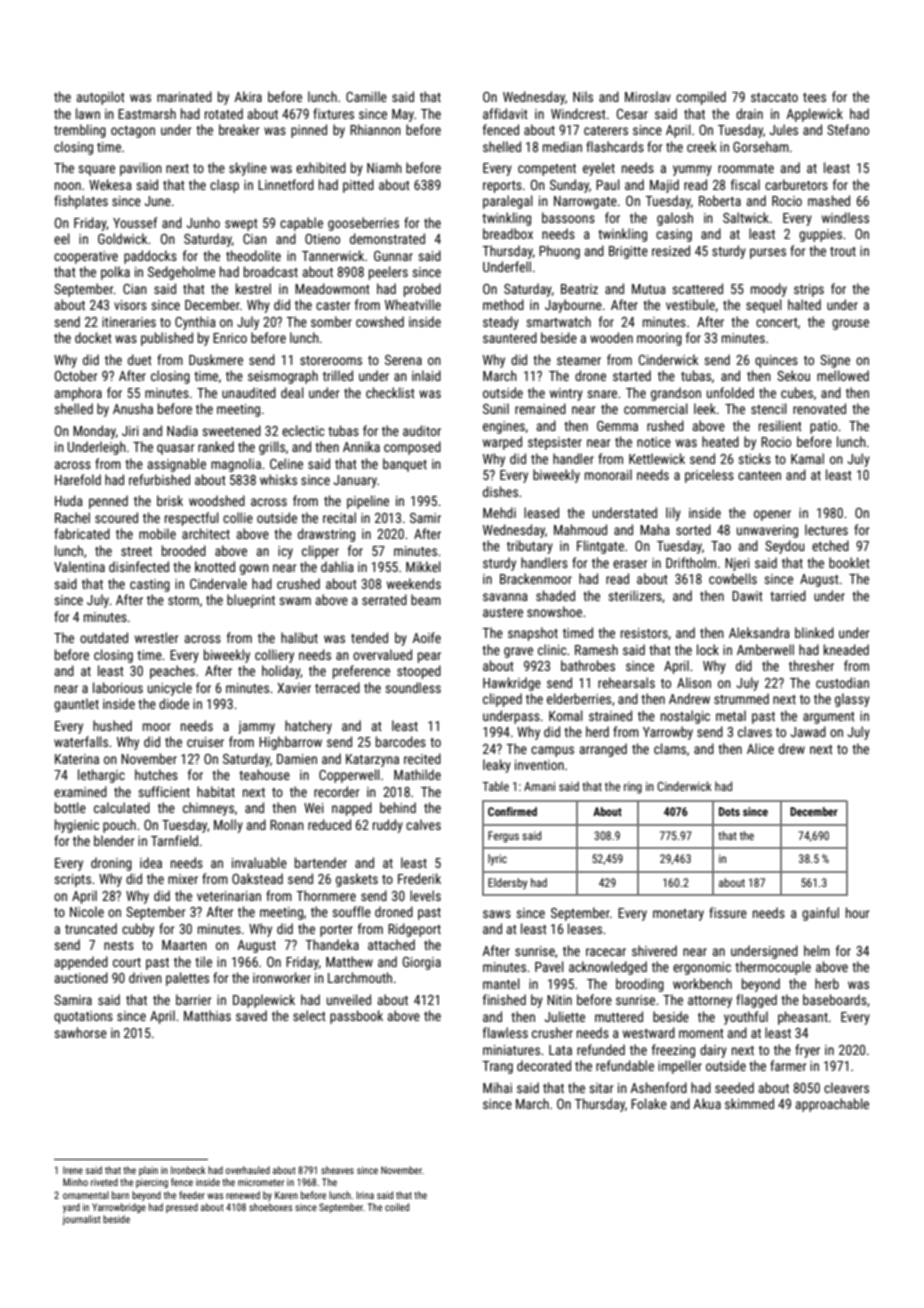 The image size is (924, 1308). I want to click on Folake, so click(649, 1103).
